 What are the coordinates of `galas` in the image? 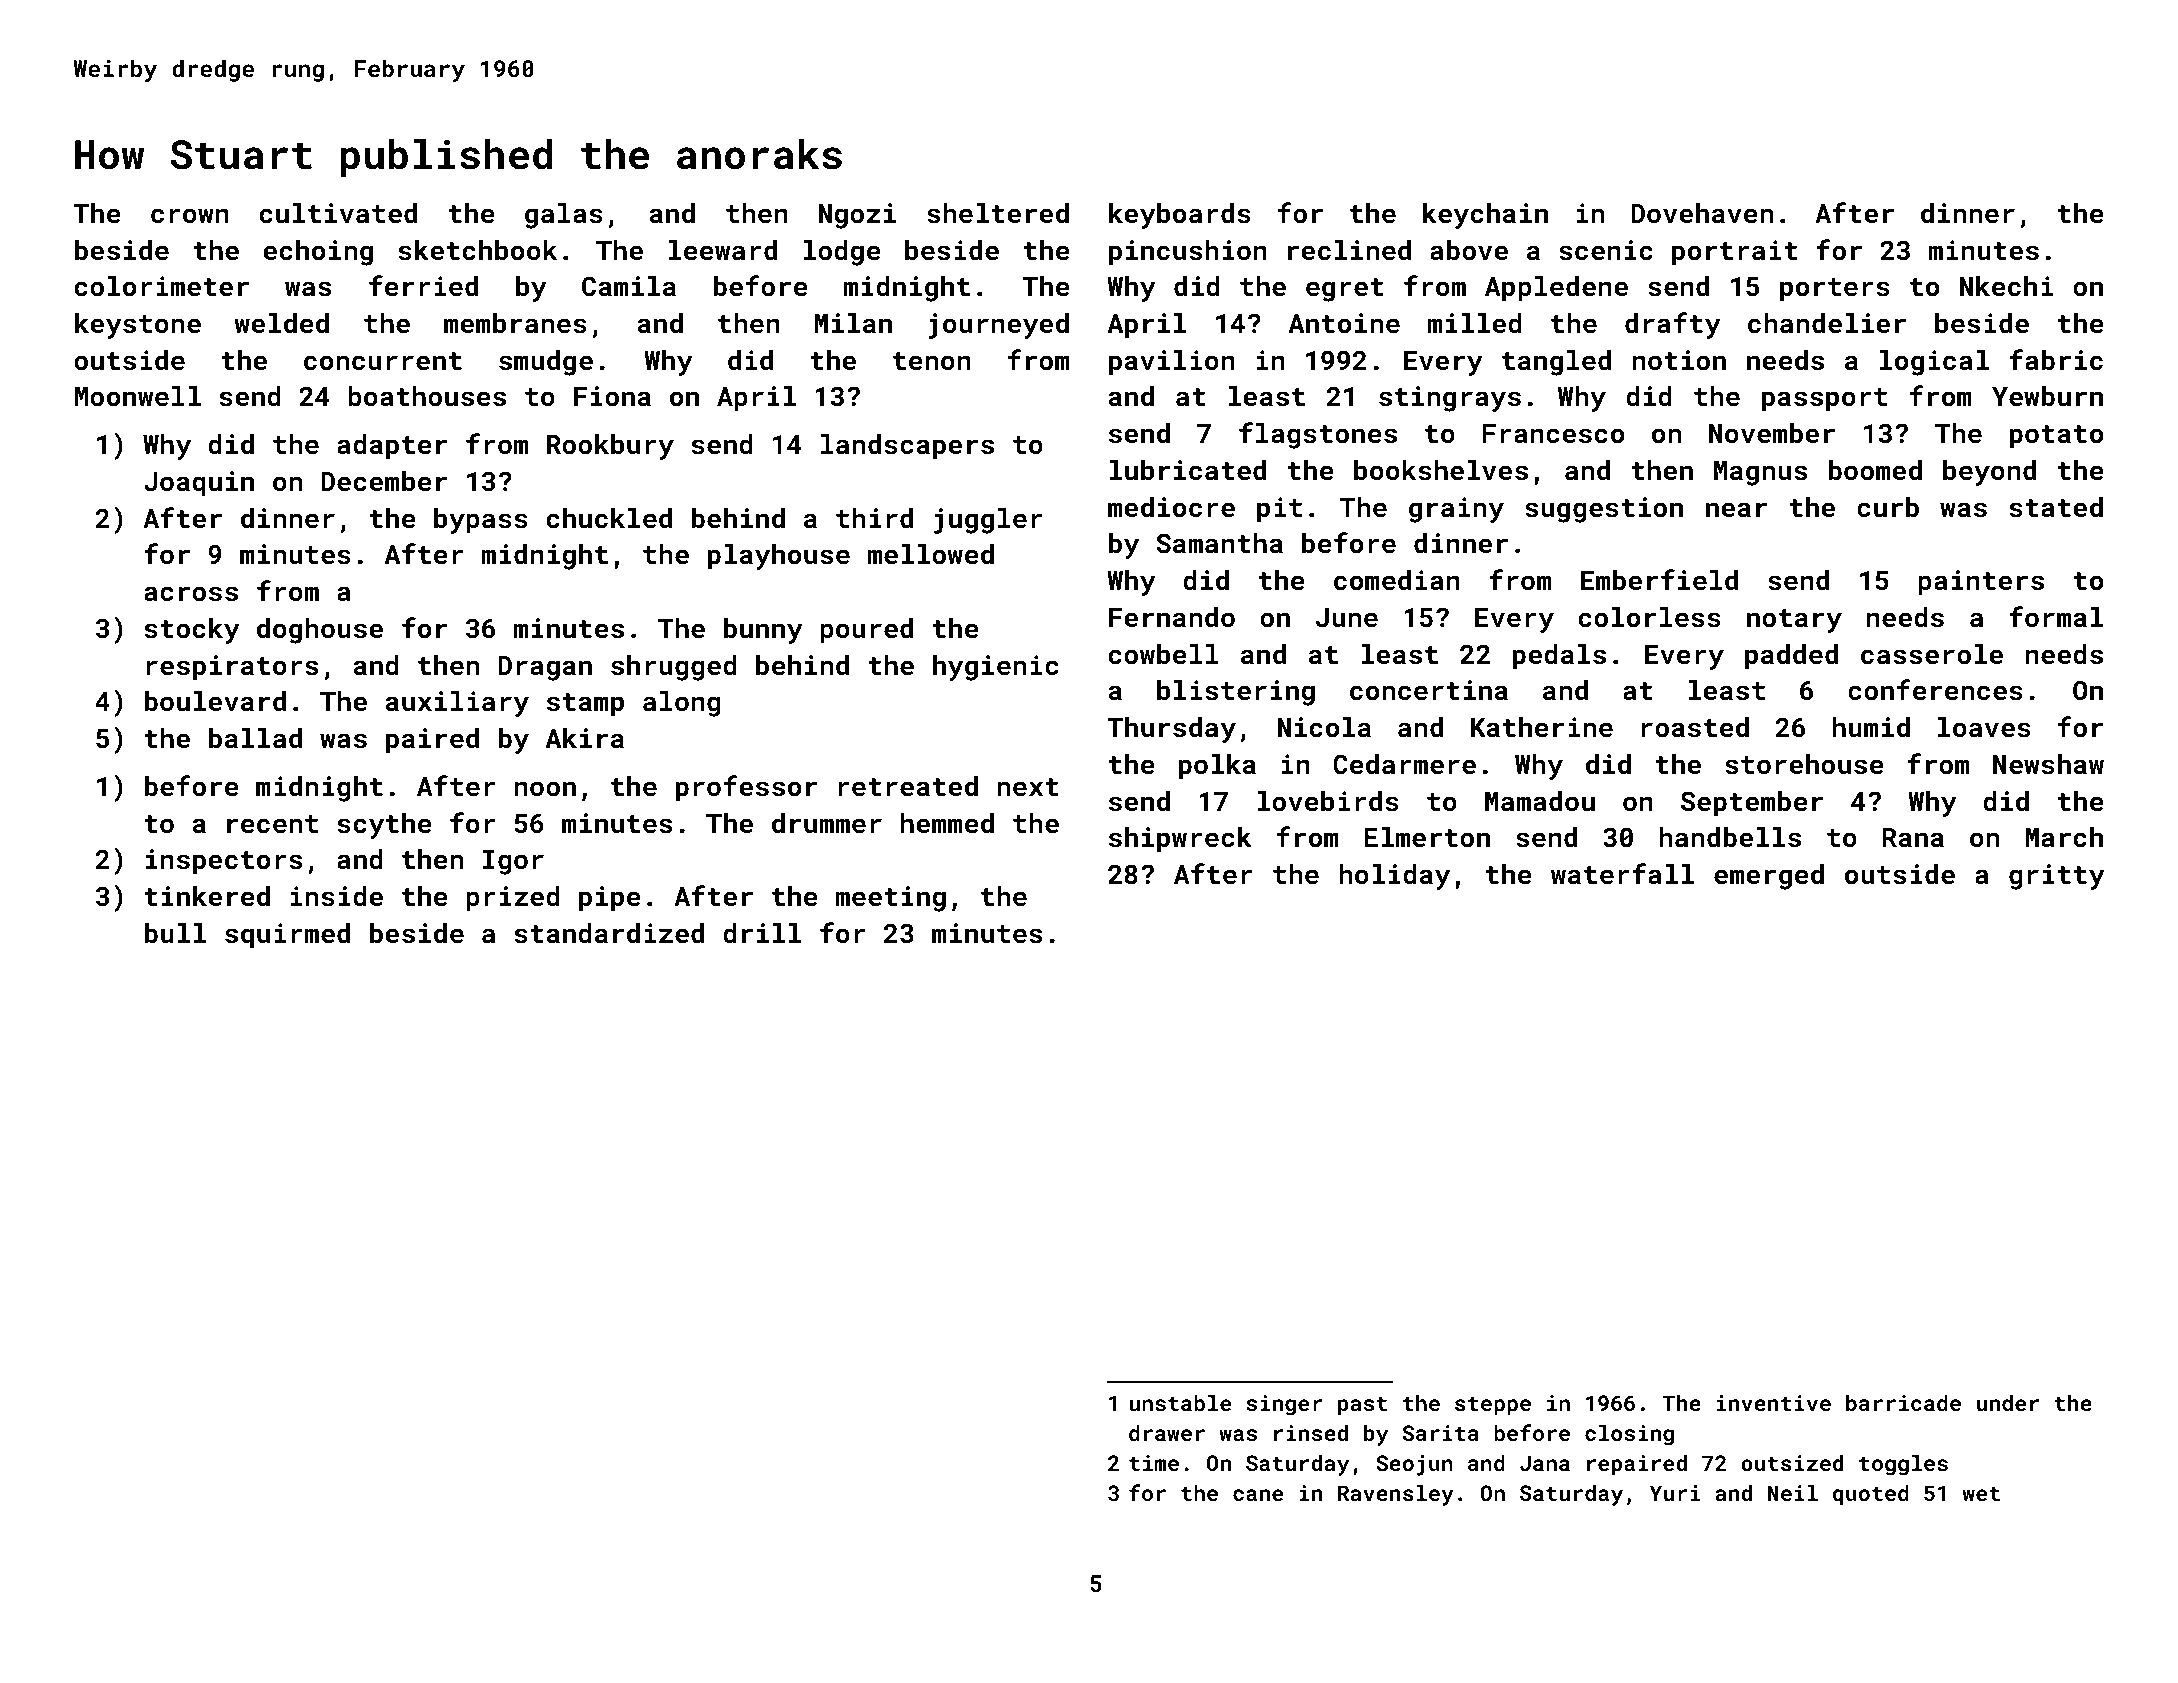 It's located at (564, 216).
